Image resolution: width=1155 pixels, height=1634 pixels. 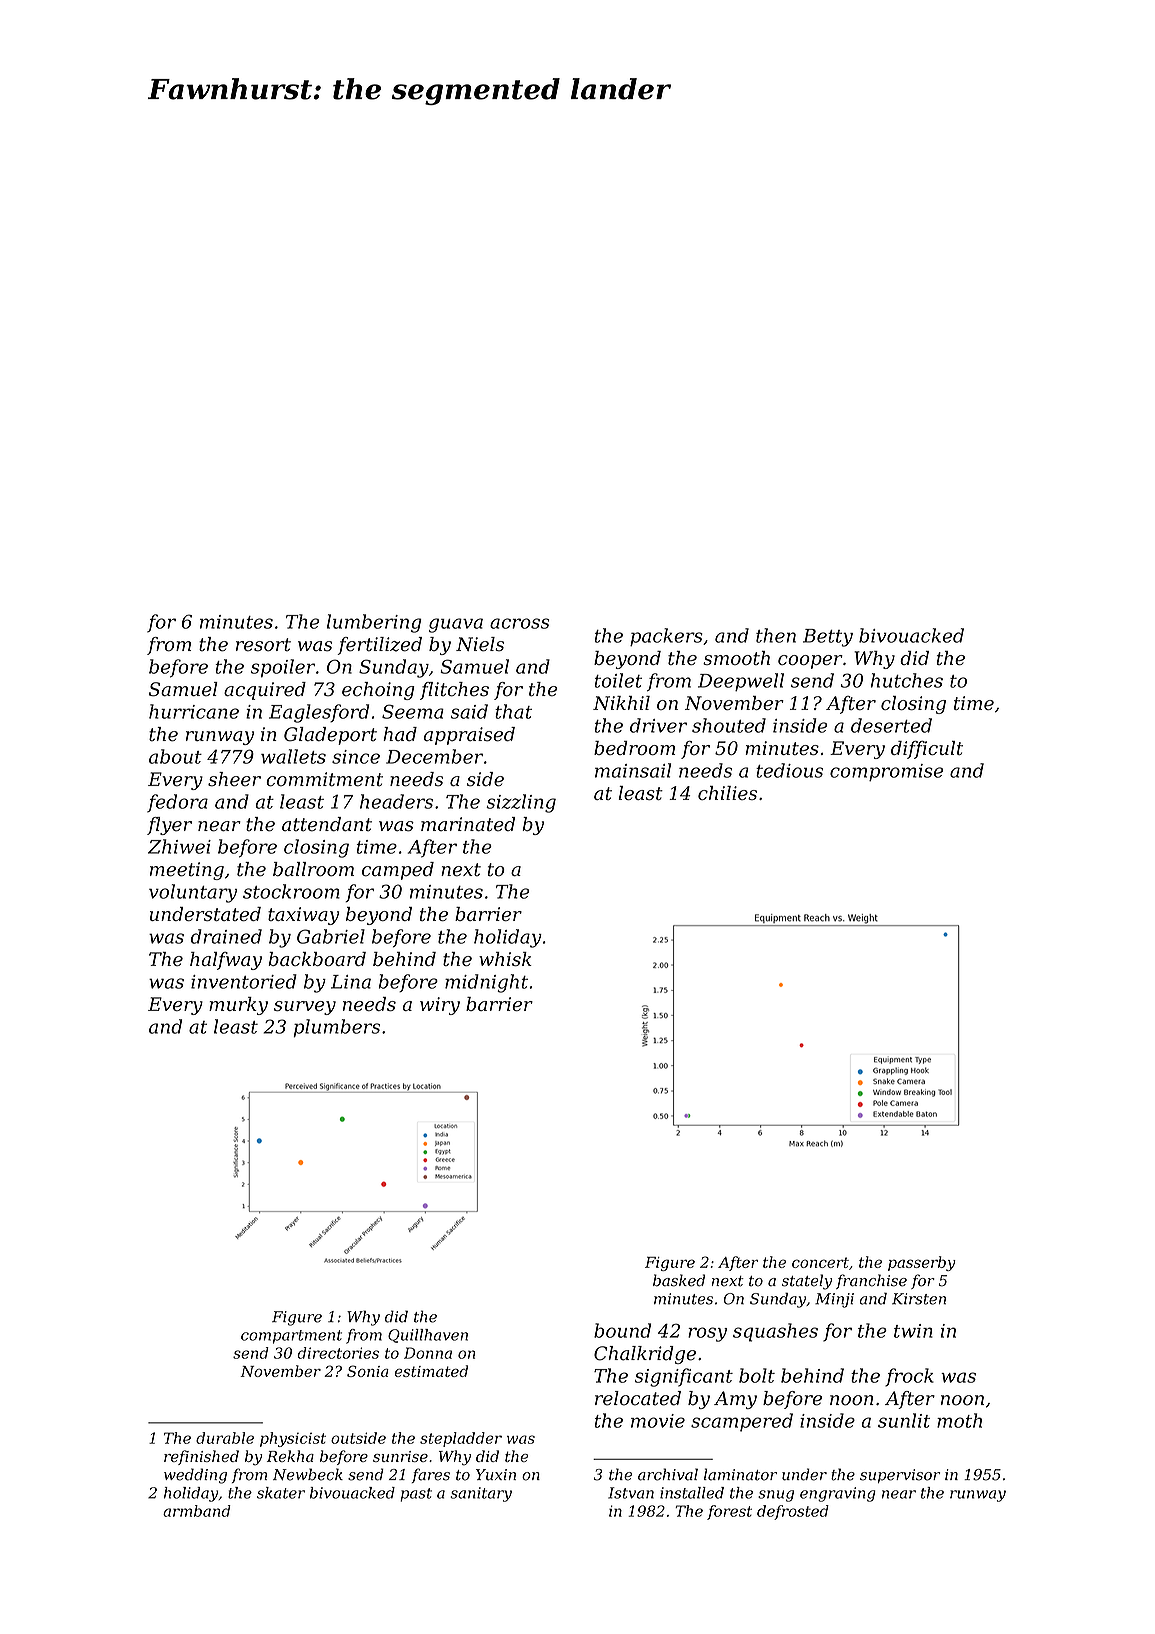 What do you see at coordinates (513, 711) in the image?
I see `that` at bounding box center [513, 711].
